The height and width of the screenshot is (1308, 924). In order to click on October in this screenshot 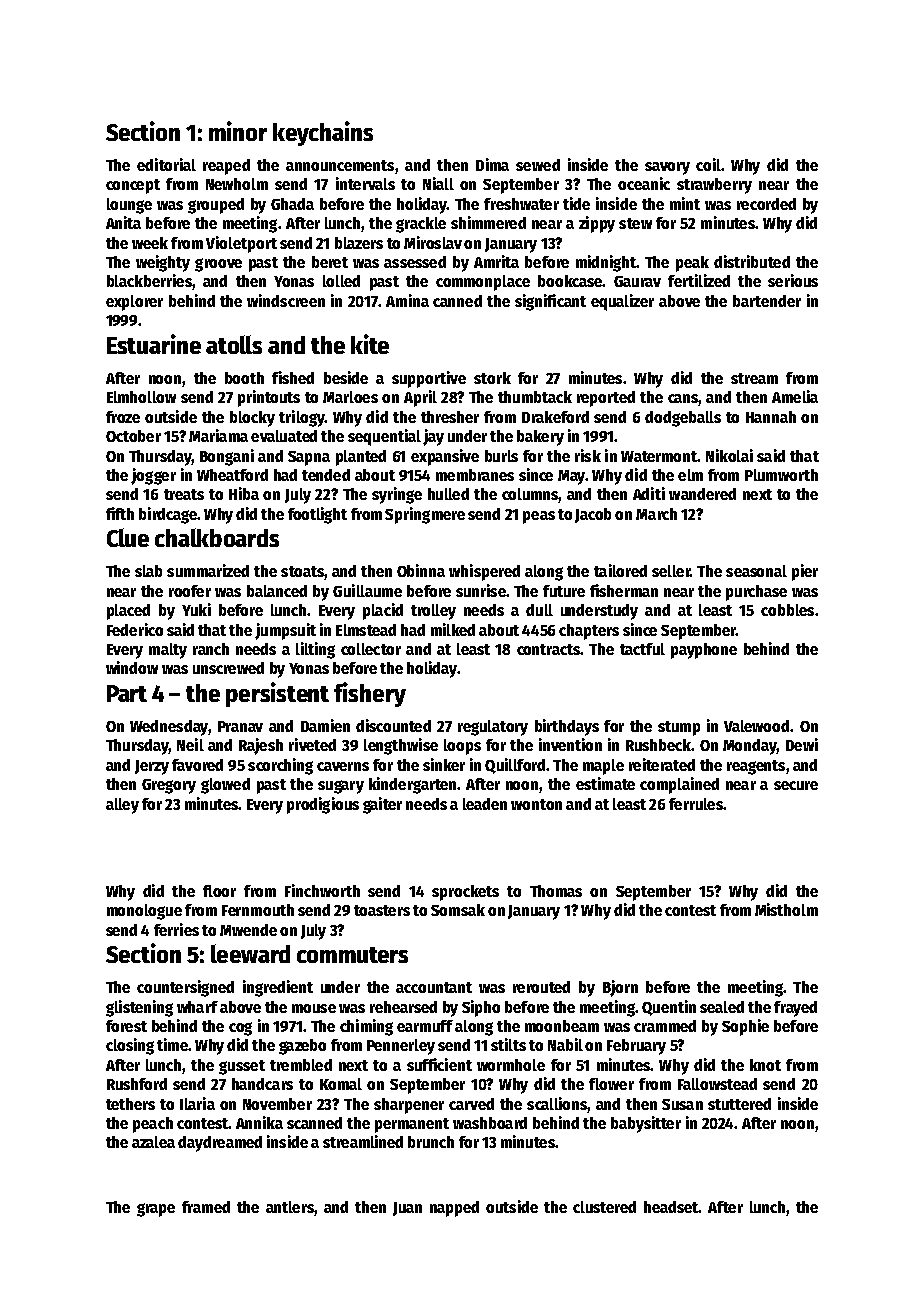, I will do `click(133, 436)`.
